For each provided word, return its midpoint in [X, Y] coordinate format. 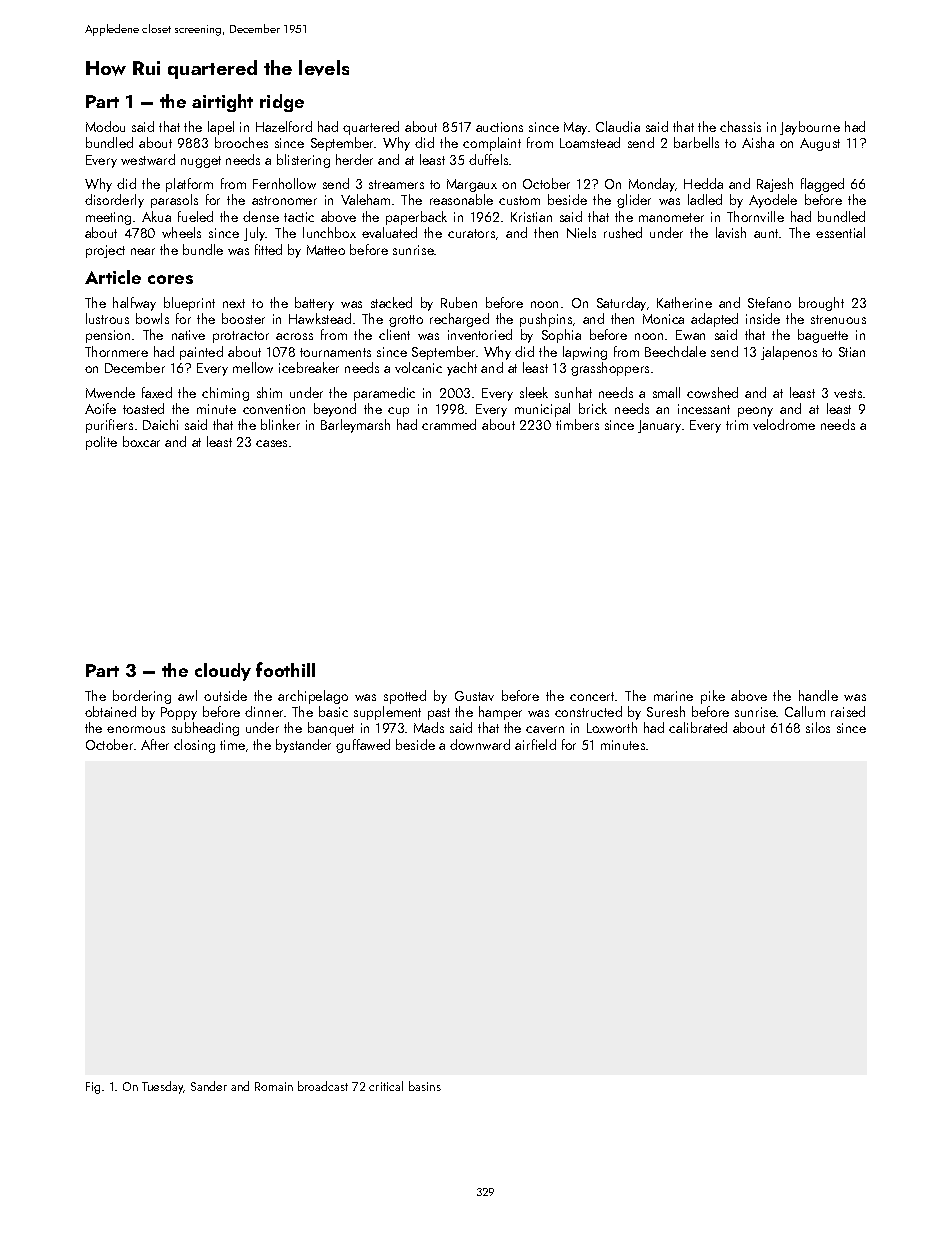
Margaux [472, 185]
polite [101, 443]
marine [673, 696]
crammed [449, 424]
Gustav [474, 696]
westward [148, 159]
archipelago [313, 697]
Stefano [769, 302]
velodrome [784, 424]
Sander [209, 1086]
